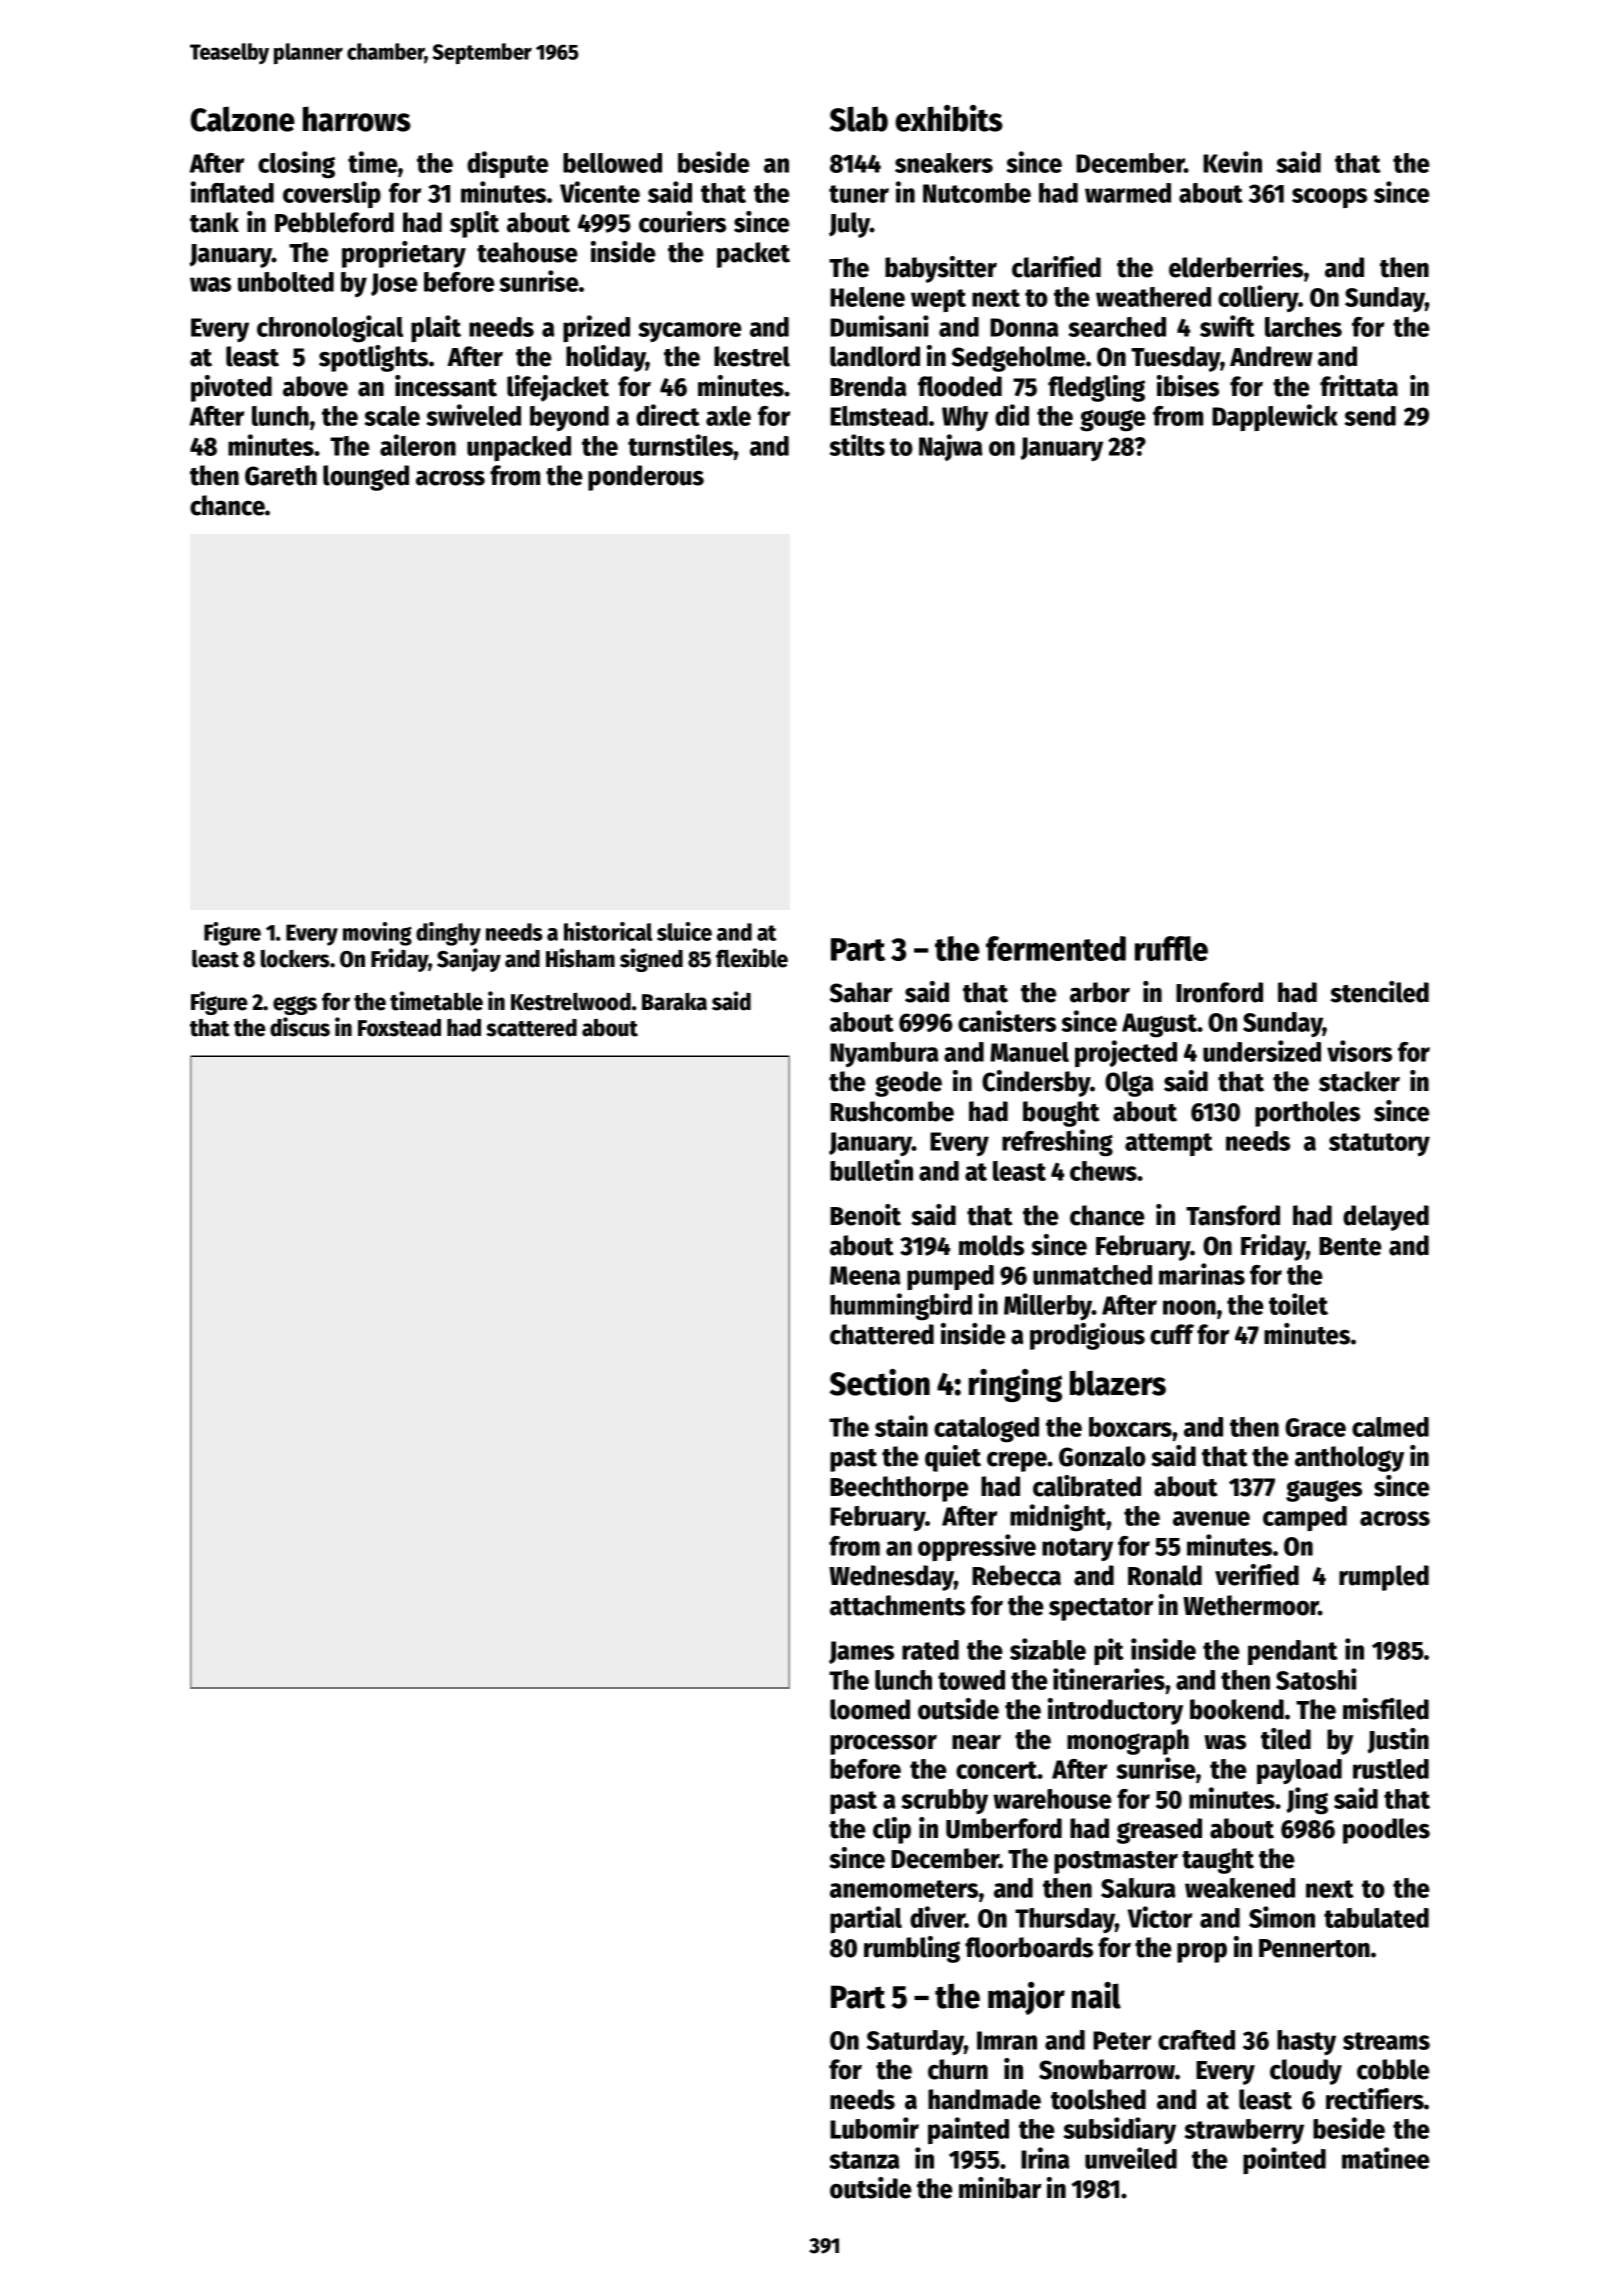  What do you see at coordinates (870, 1709) in the page?
I see `loomed` at bounding box center [870, 1709].
